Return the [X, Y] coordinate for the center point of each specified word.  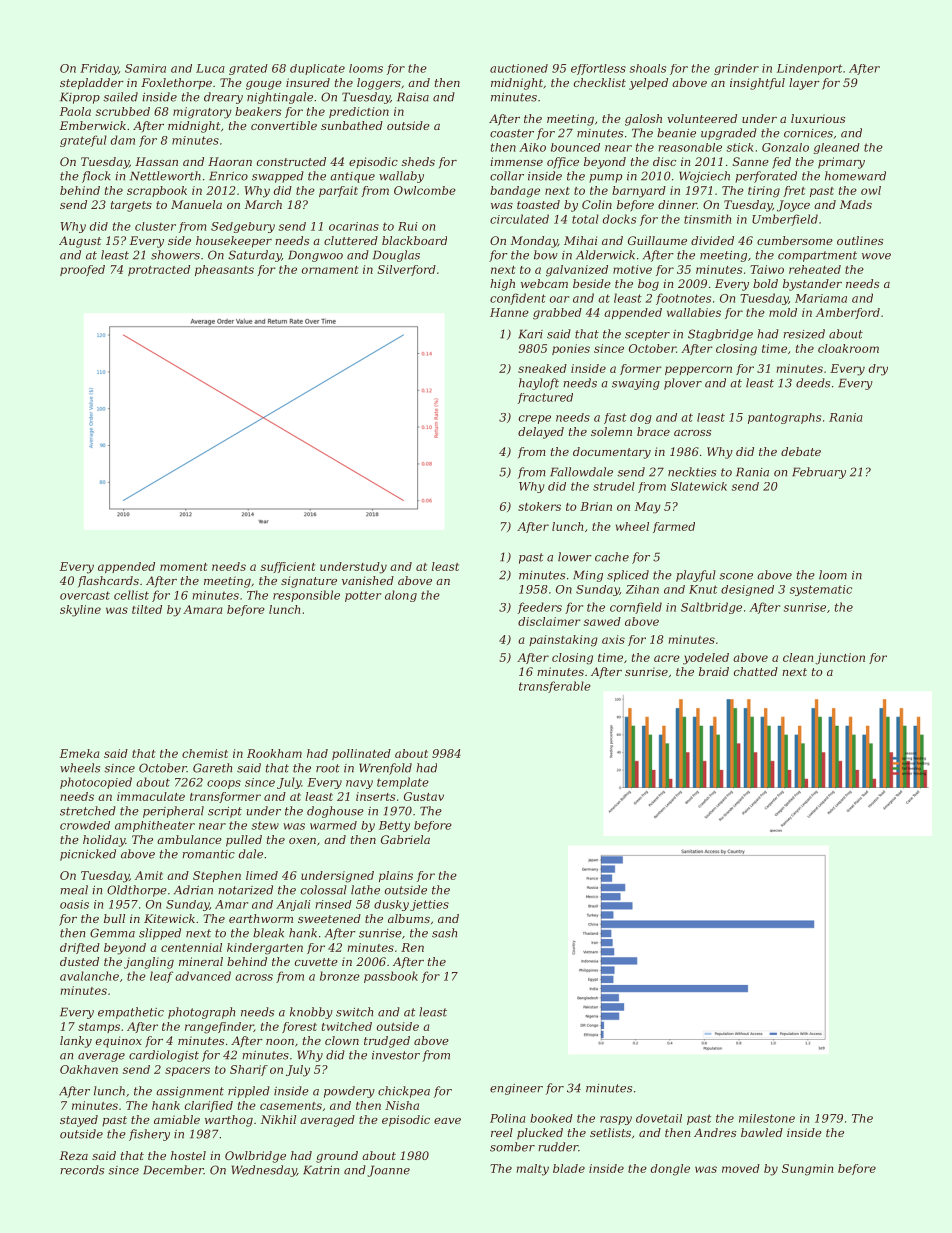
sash [444, 933]
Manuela [196, 204]
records [82, 1170]
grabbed [557, 314]
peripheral [173, 812]
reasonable [690, 147]
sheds [418, 161]
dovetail [659, 1118]
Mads [856, 204]
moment [183, 567]
